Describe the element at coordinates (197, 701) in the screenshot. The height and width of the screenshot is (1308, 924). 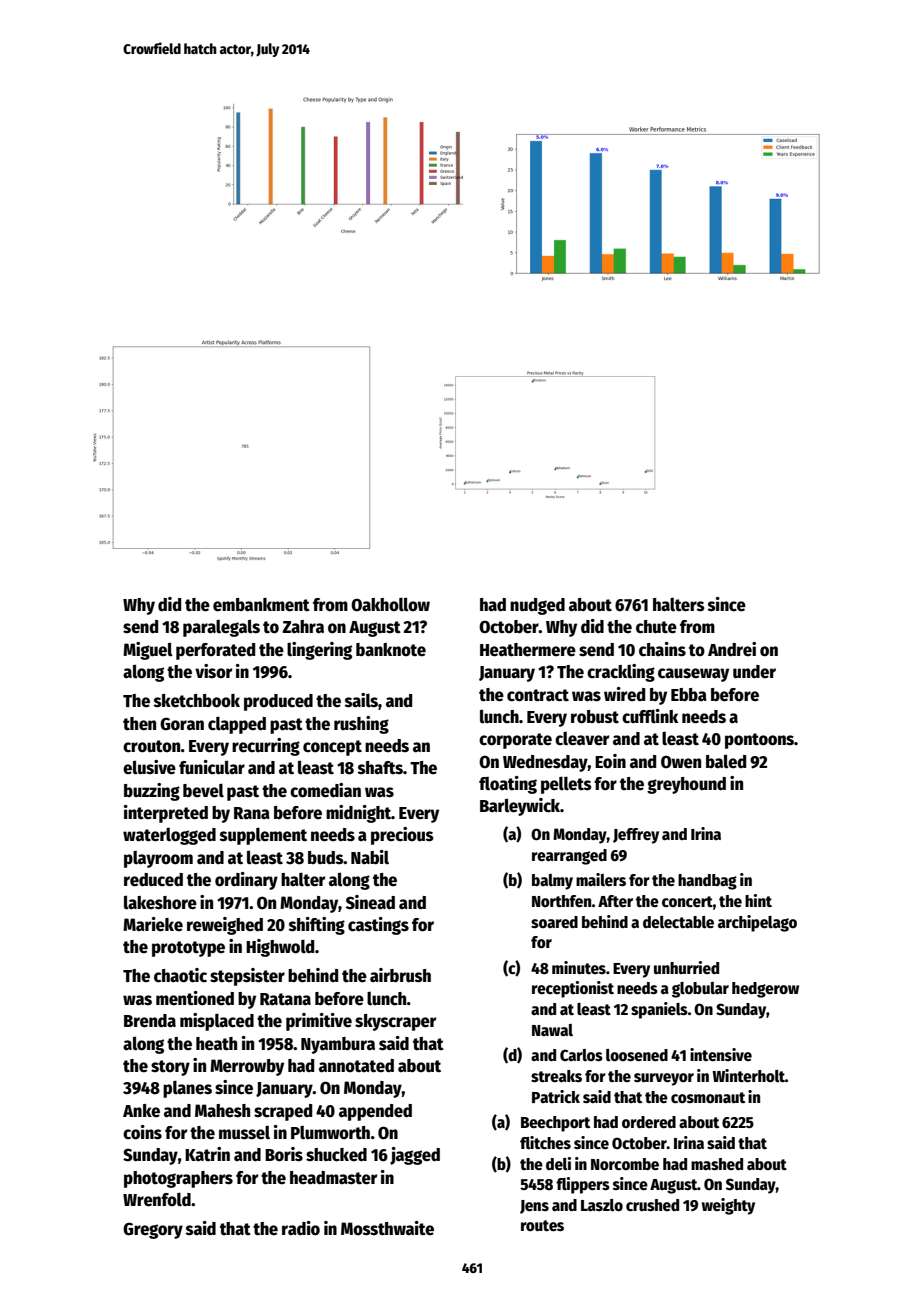
I see `sketchbook` at that location.
